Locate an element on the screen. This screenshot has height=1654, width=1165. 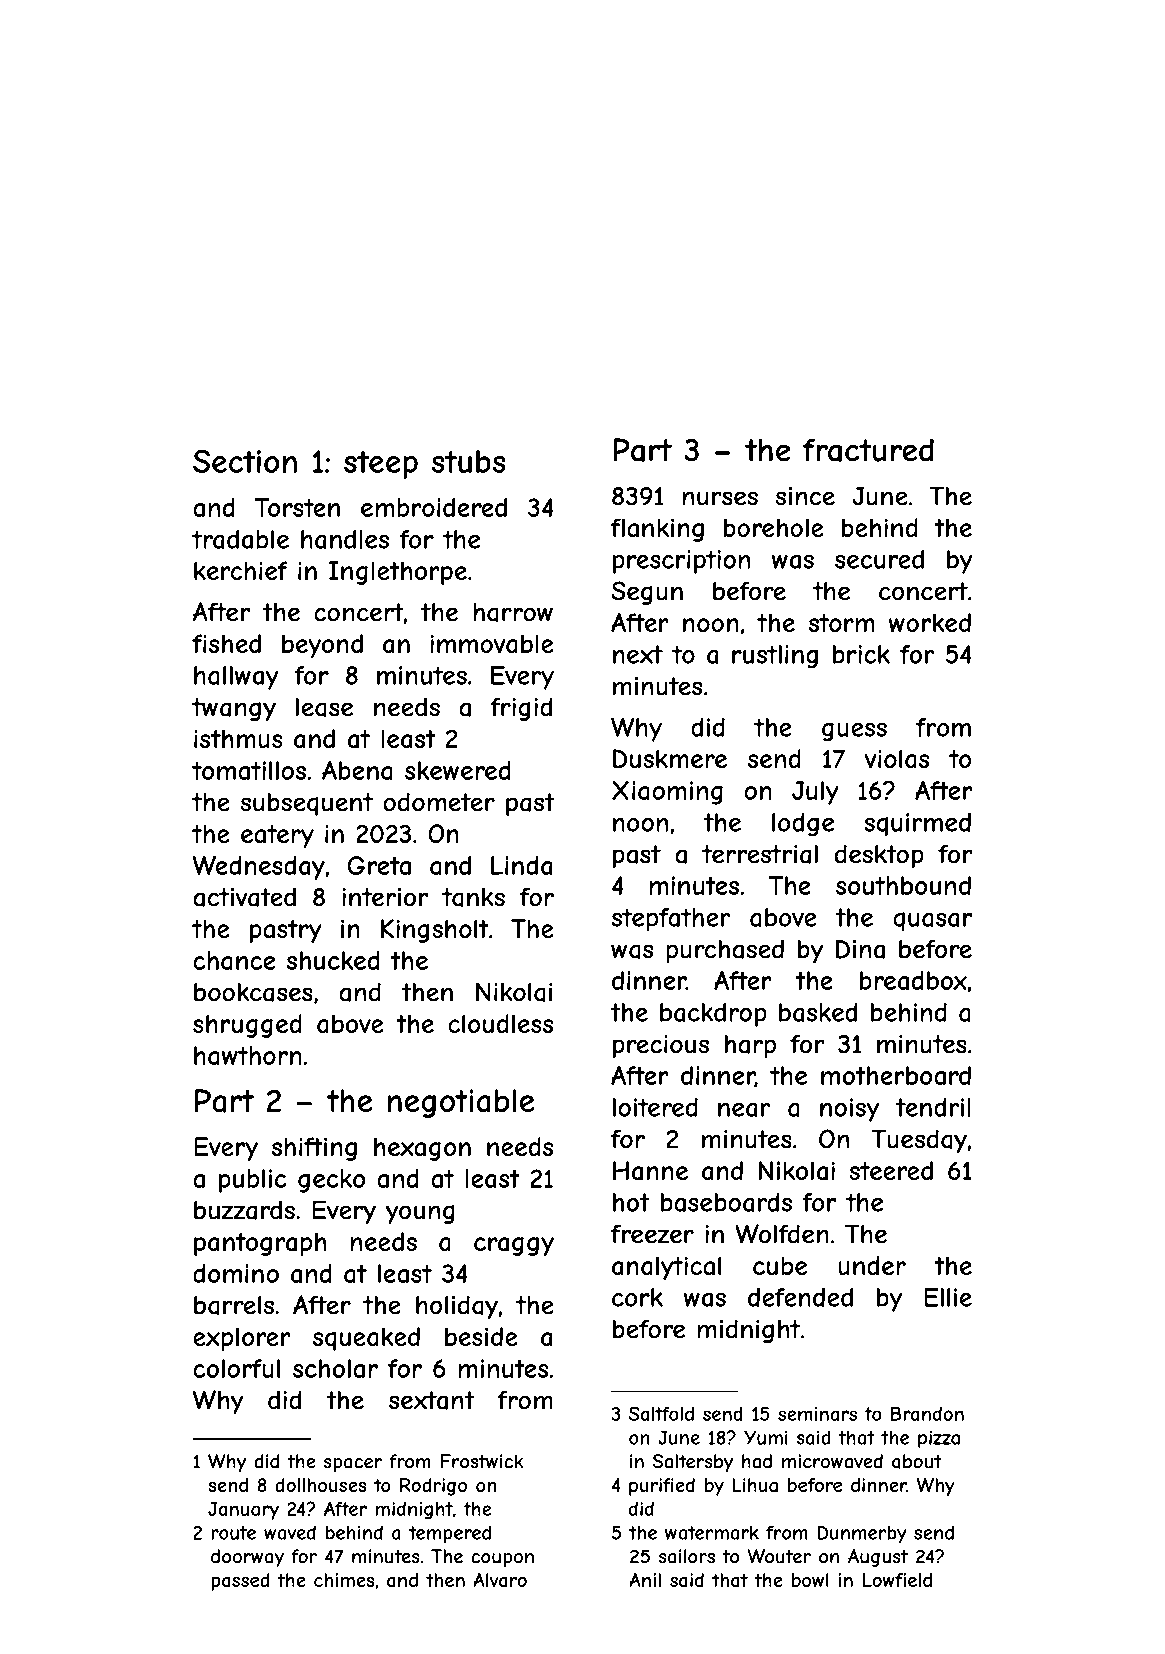
stubs is located at coordinates (469, 461).
